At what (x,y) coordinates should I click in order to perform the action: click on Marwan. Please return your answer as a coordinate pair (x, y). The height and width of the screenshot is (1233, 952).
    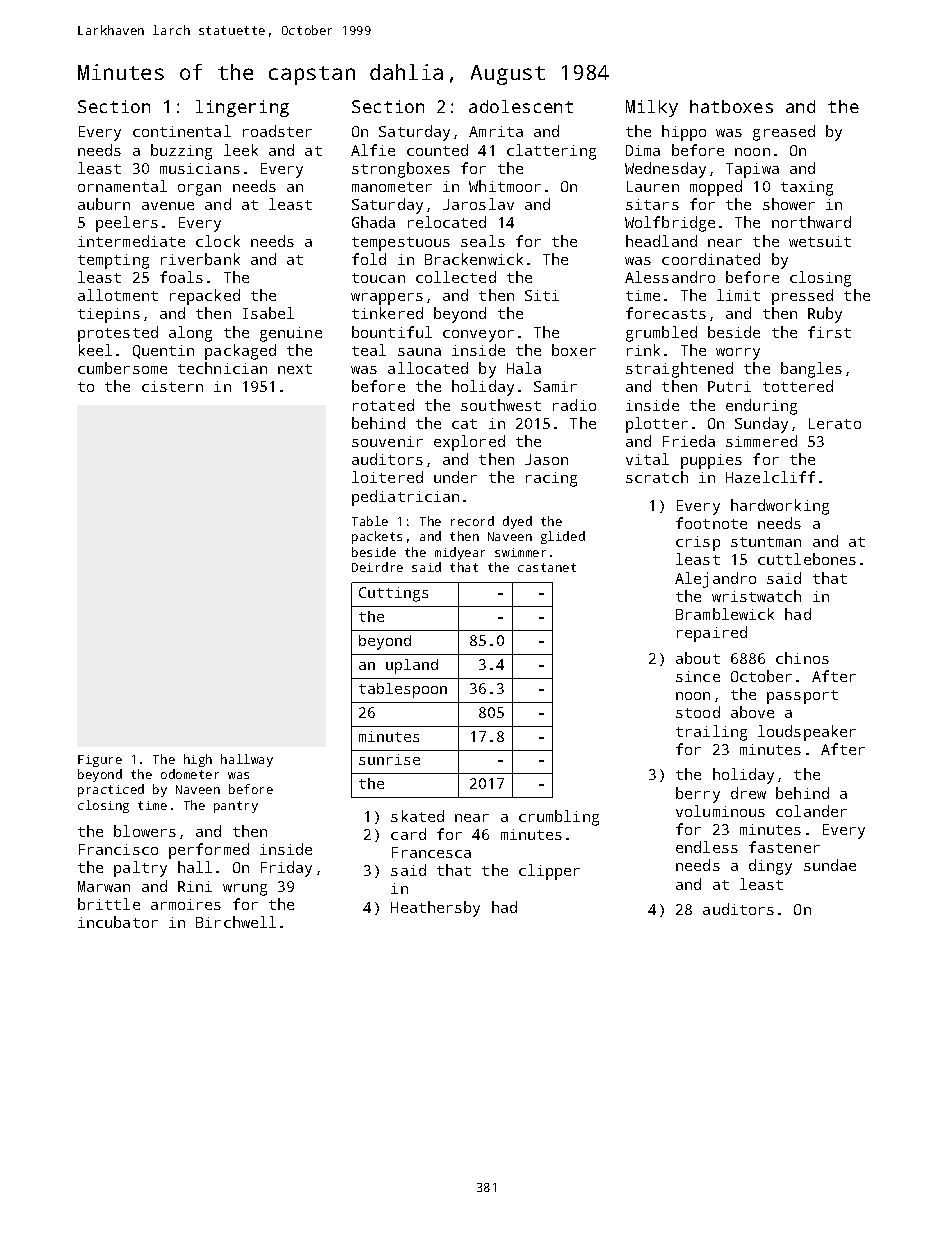
    Looking at the image, I should click on (104, 886).
